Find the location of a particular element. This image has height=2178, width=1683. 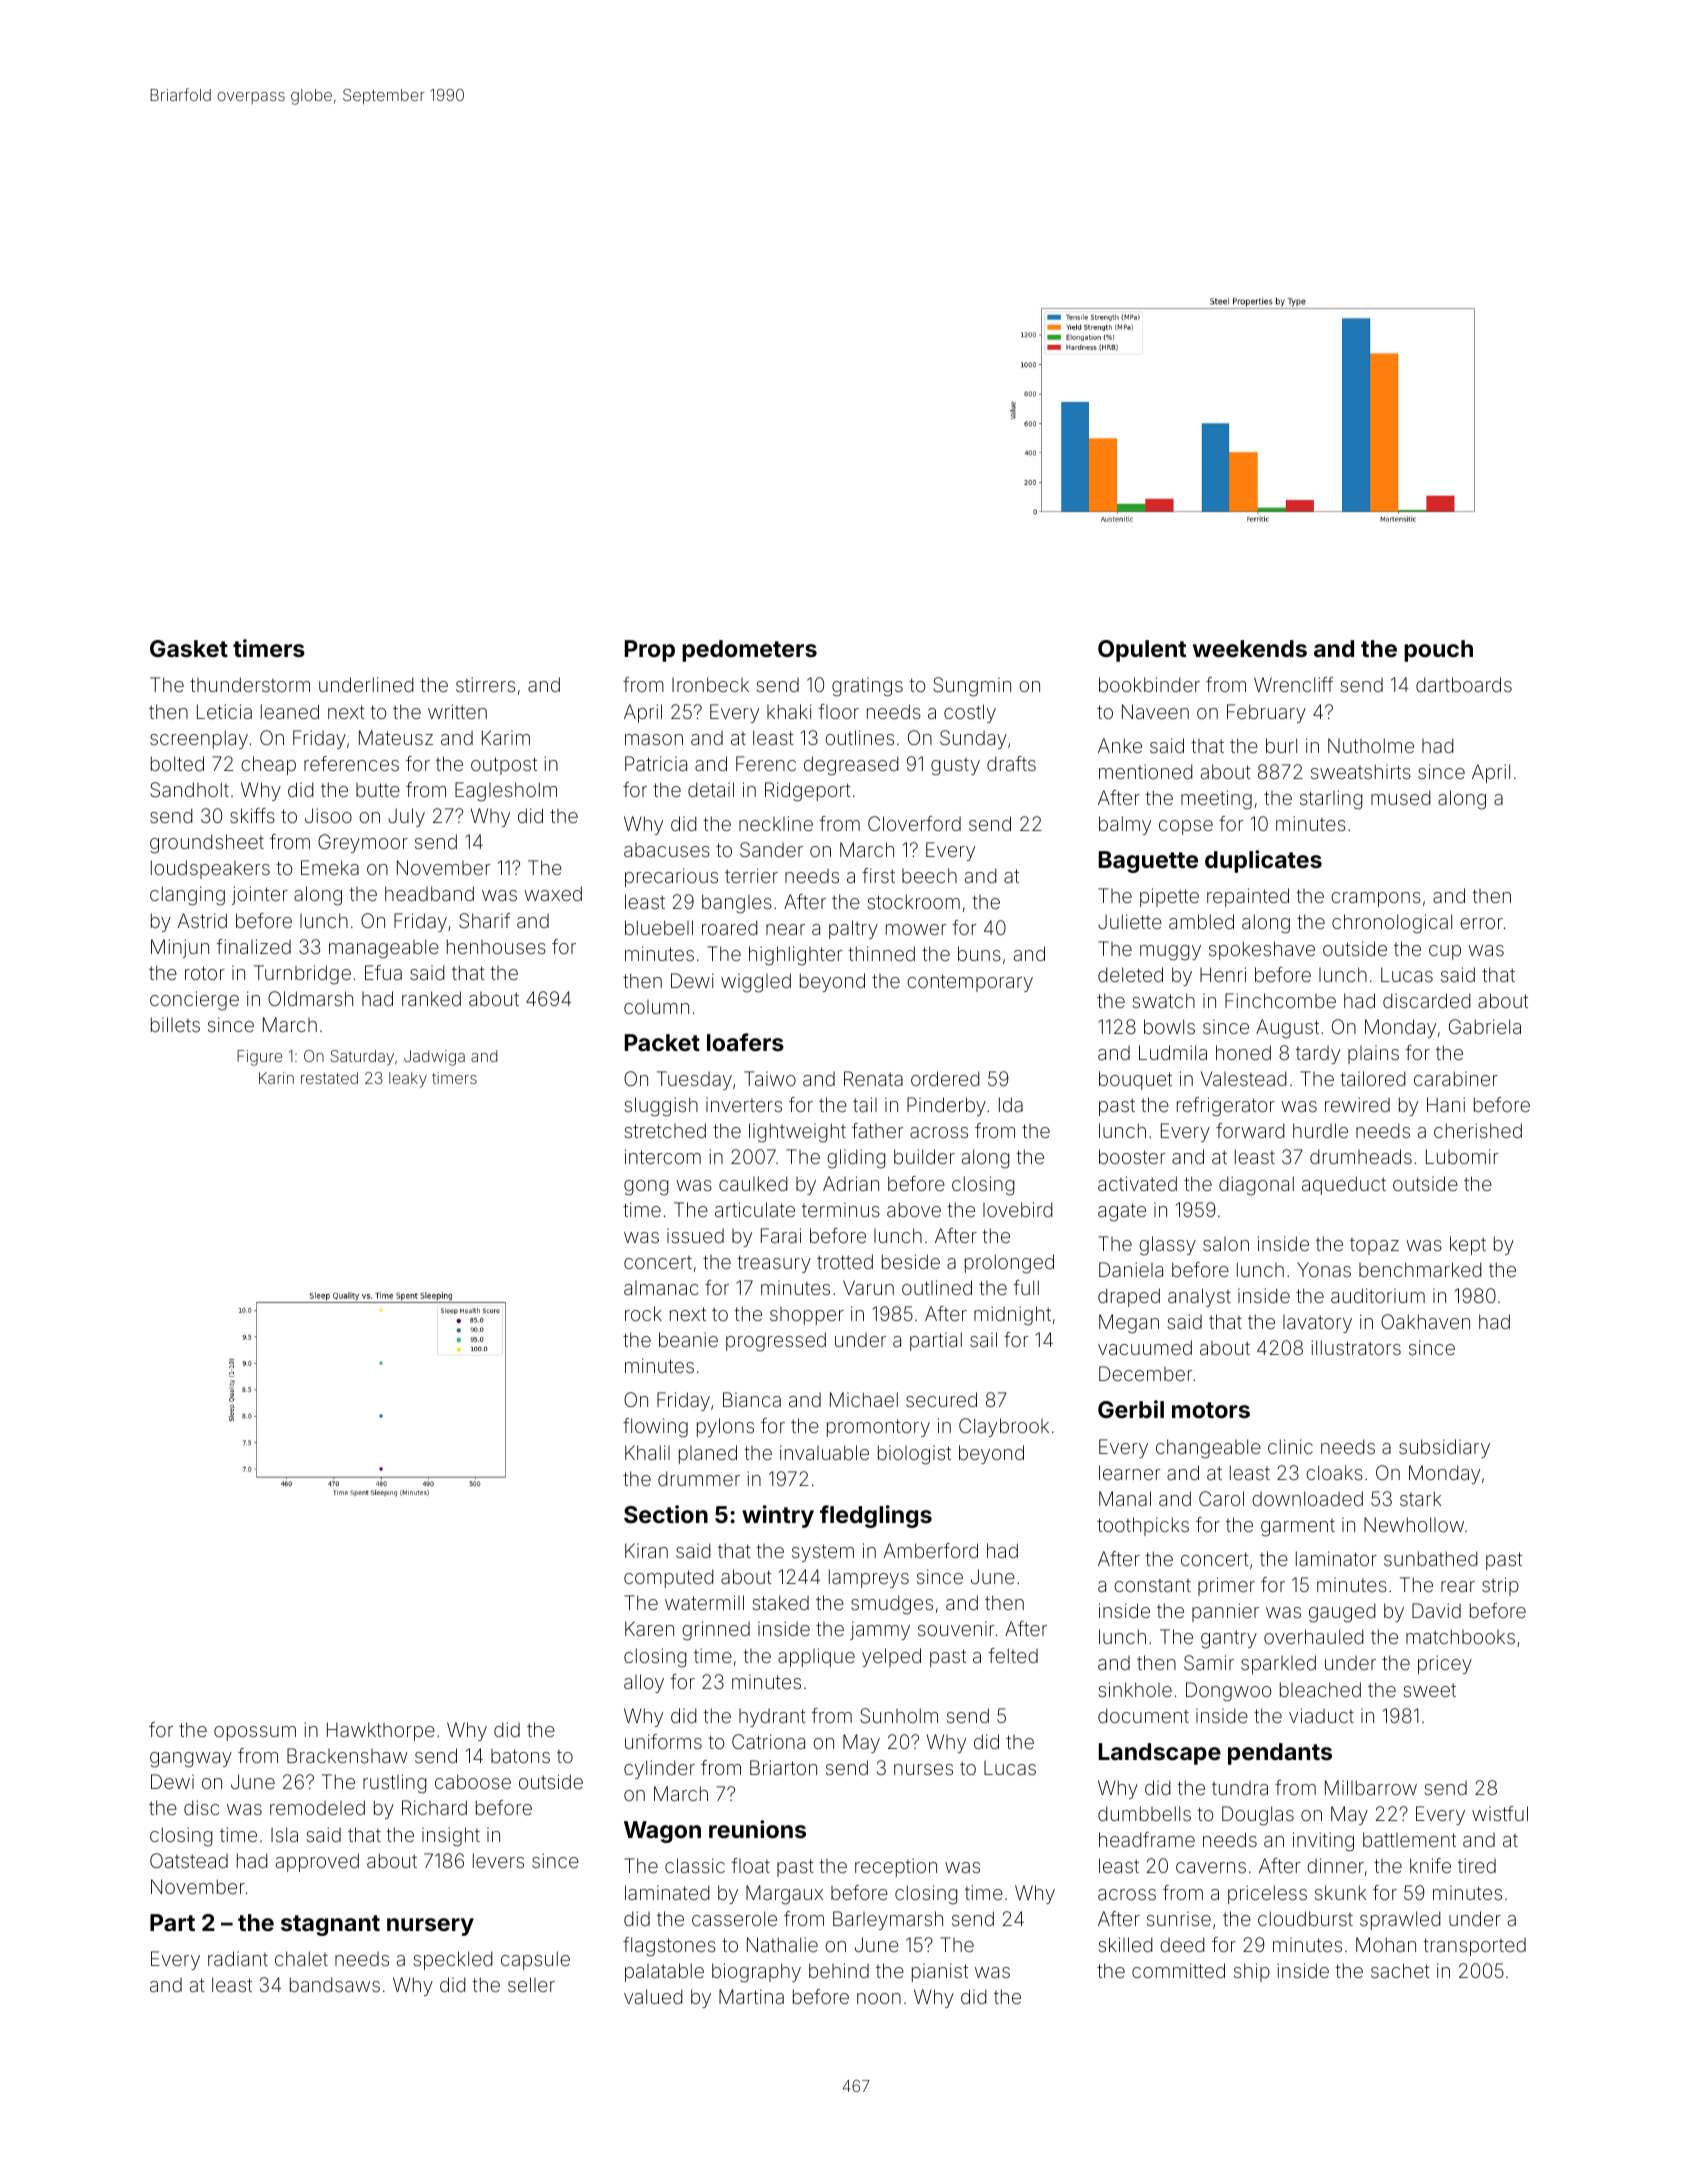

Karin is located at coordinates (276, 1078).
